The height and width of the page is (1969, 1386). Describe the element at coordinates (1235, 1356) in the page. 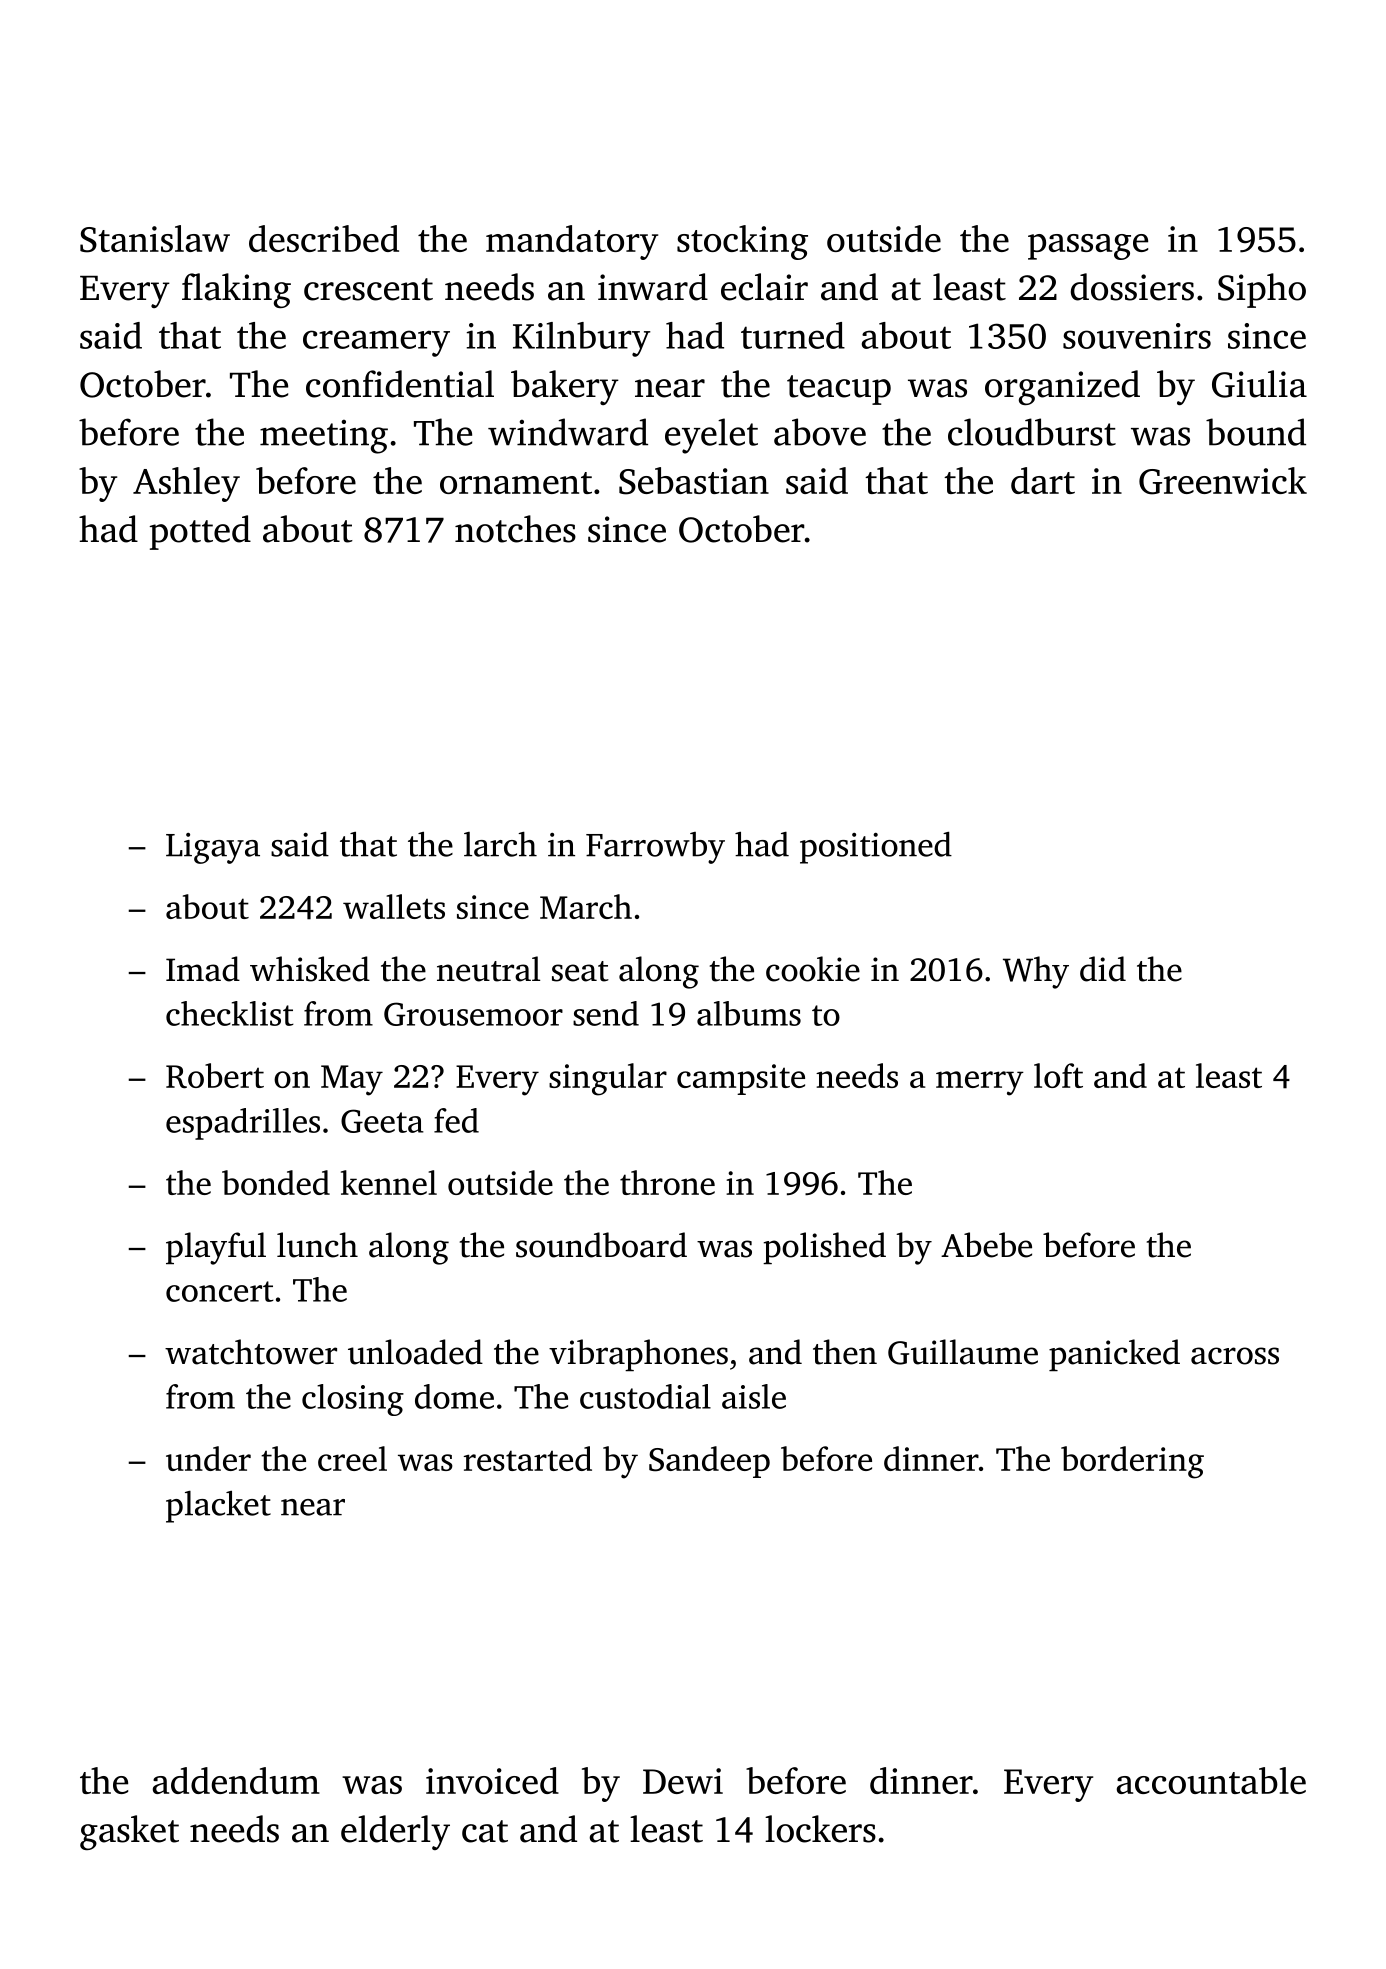

I see `across` at that location.
